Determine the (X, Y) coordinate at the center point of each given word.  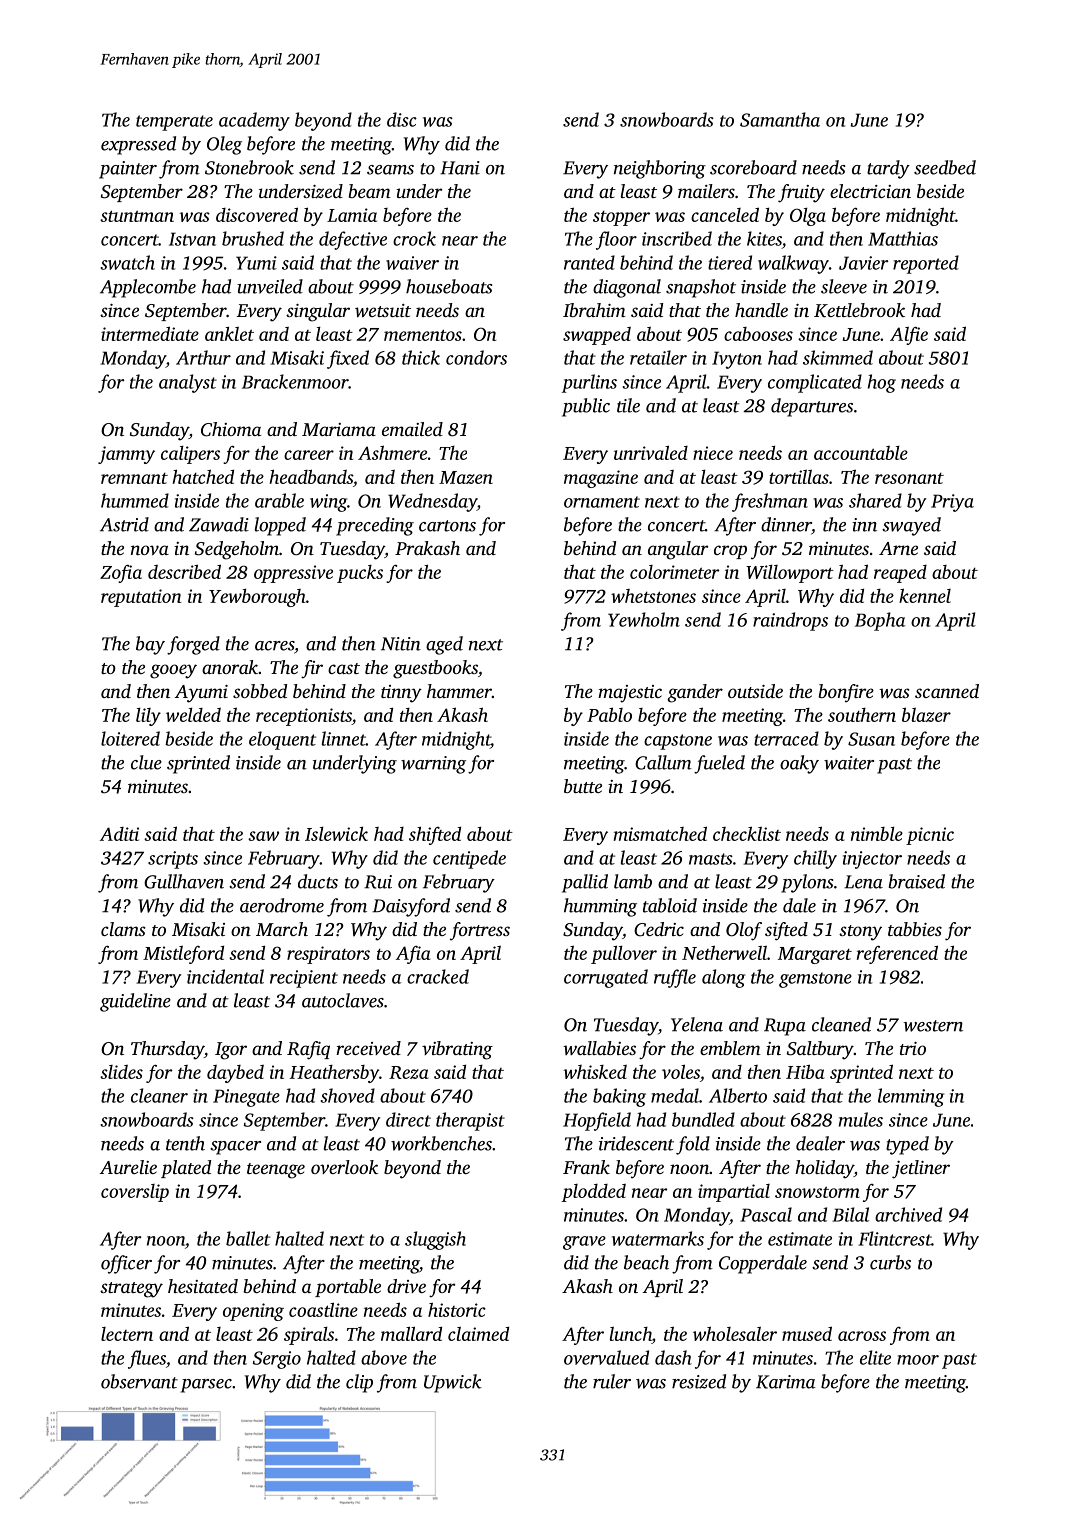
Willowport (790, 574)
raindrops (790, 621)
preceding (375, 526)
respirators (328, 955)
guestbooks (435, 669)
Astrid (124, 524)
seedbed (945, 167)
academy (254, 121)
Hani (460, 168)
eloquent (282, 740)
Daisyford (411, 907)
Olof (744, 931)
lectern (127, 1334)
